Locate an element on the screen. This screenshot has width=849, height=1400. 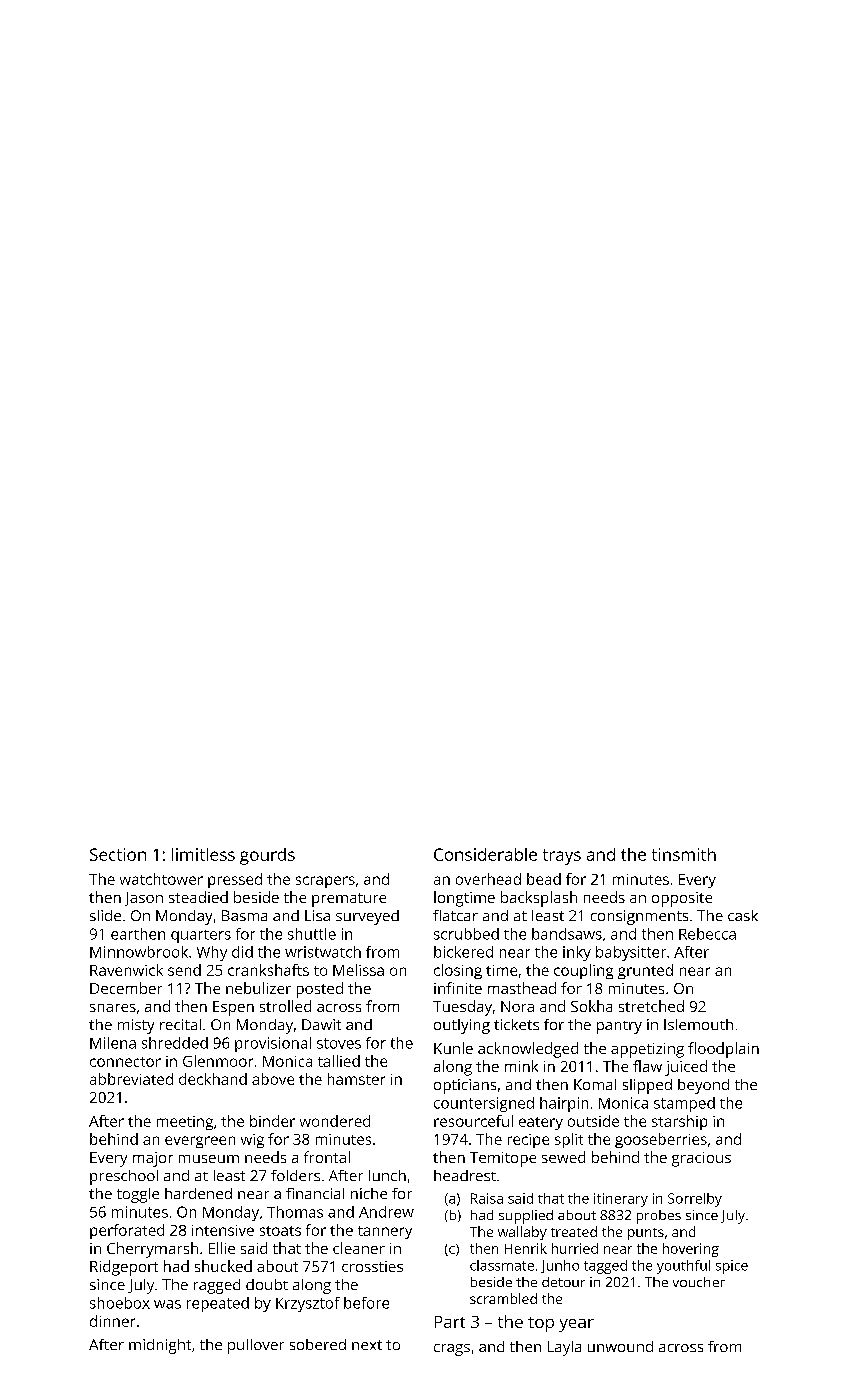
bandsaws is located at coordinates (567, 934).
